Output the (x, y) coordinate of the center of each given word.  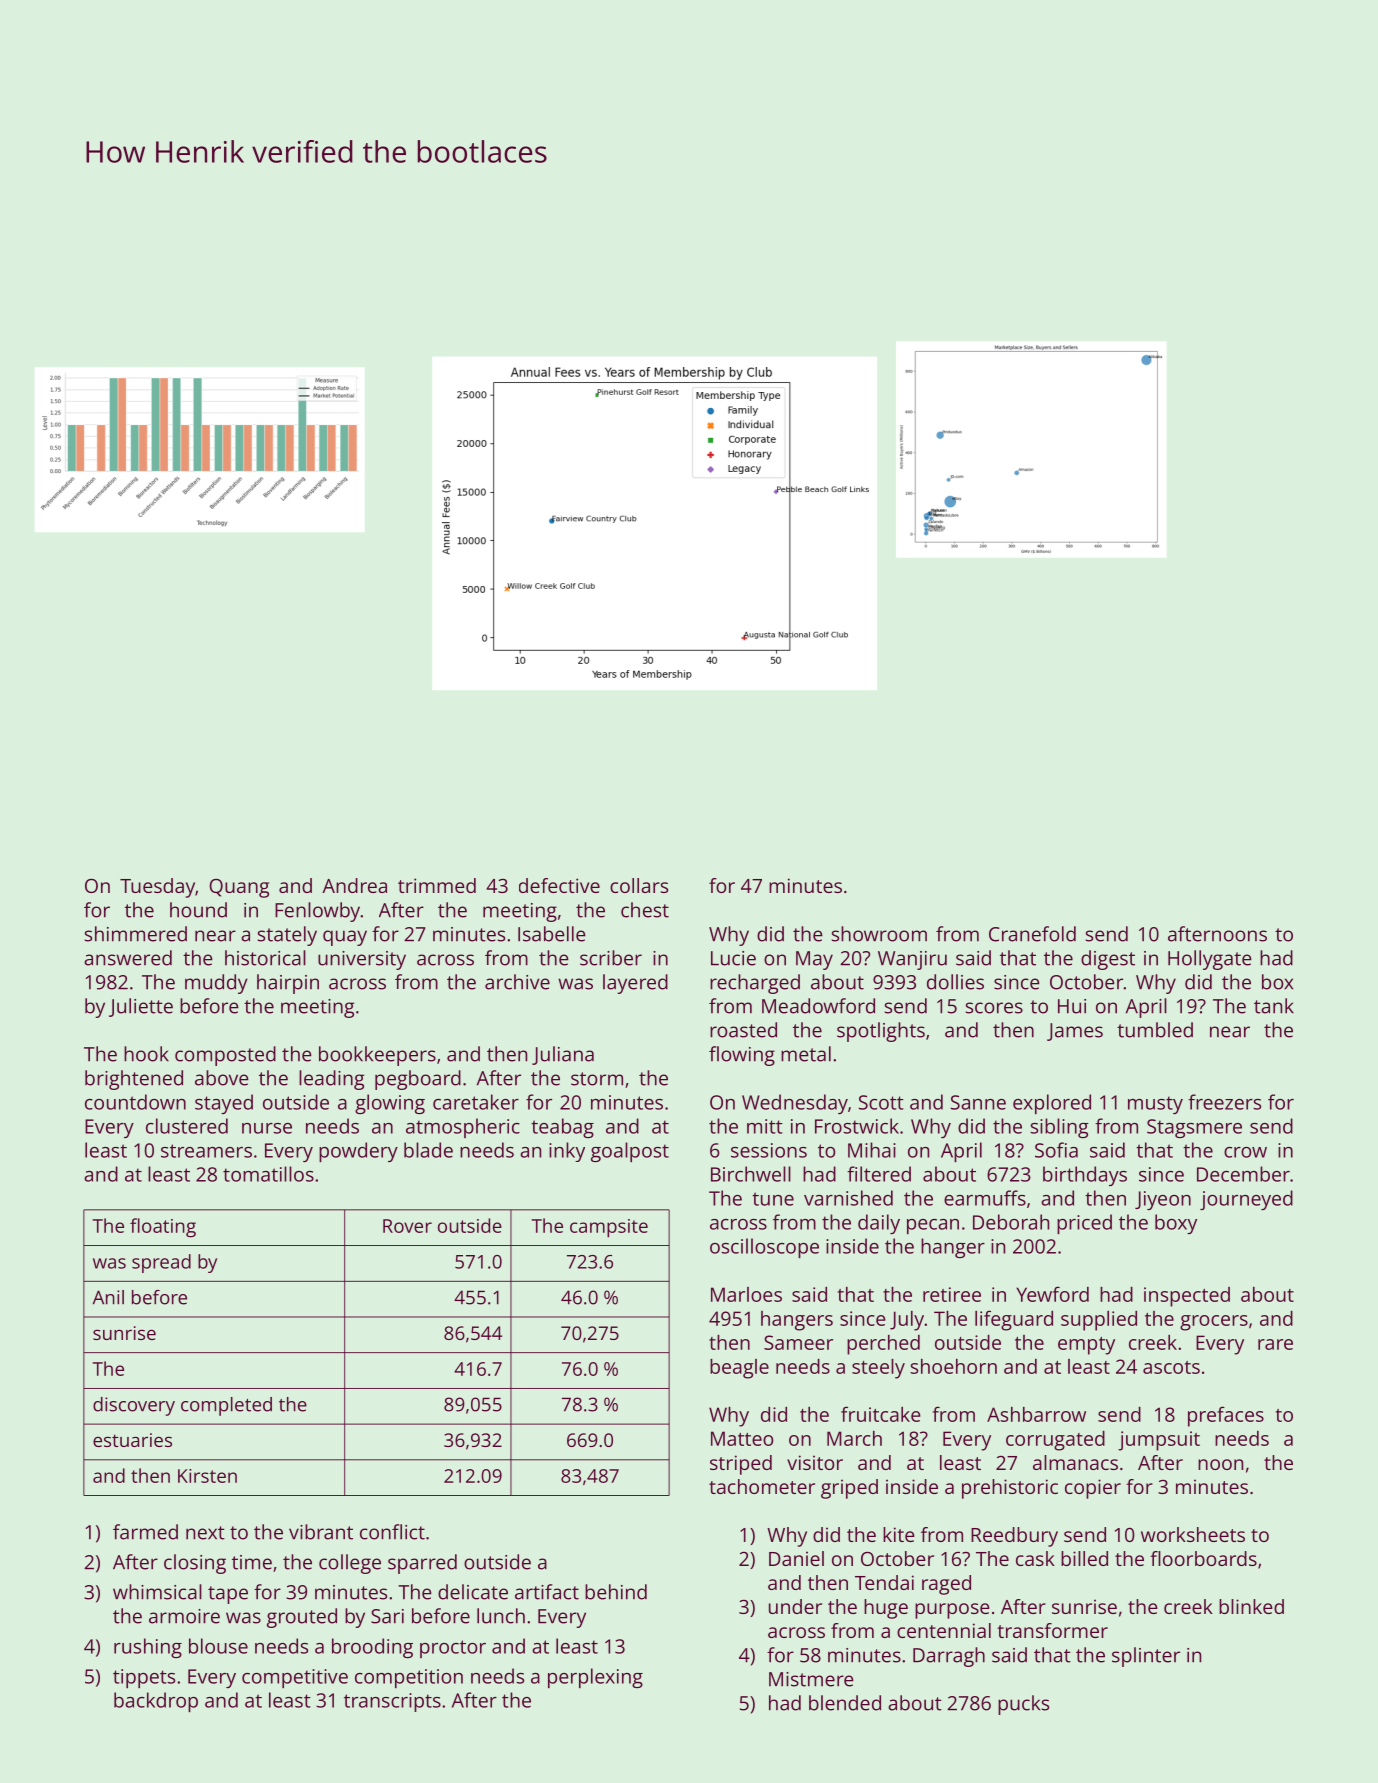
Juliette (141, 1007)
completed (226, 1406)
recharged (755, 984)
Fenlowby (317, 912)
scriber (611, 958)
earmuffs (985, 1198)
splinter (1146, 1657)
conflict (392, 1532)
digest (1108, 960)
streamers (206, 1151)
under (795, 1606)
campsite (609, 1228)
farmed (145, 1532)
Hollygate (1210, 960)
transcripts (392, 1702)
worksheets (1193, 1534)
